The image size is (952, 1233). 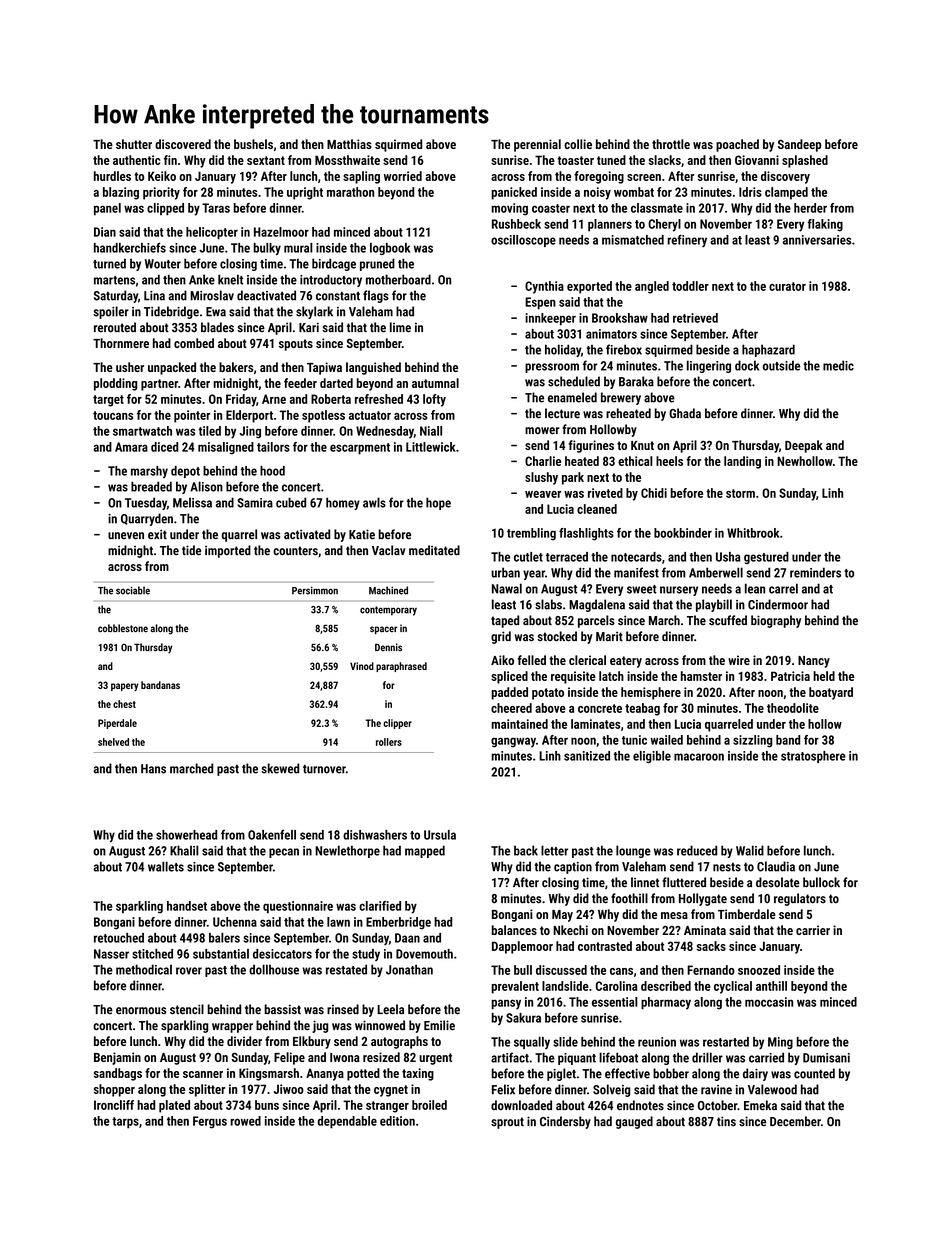 What do you see at coordinates (123, 628) in the page?
I see `cobblestone` at bounding box center [123, 628].
